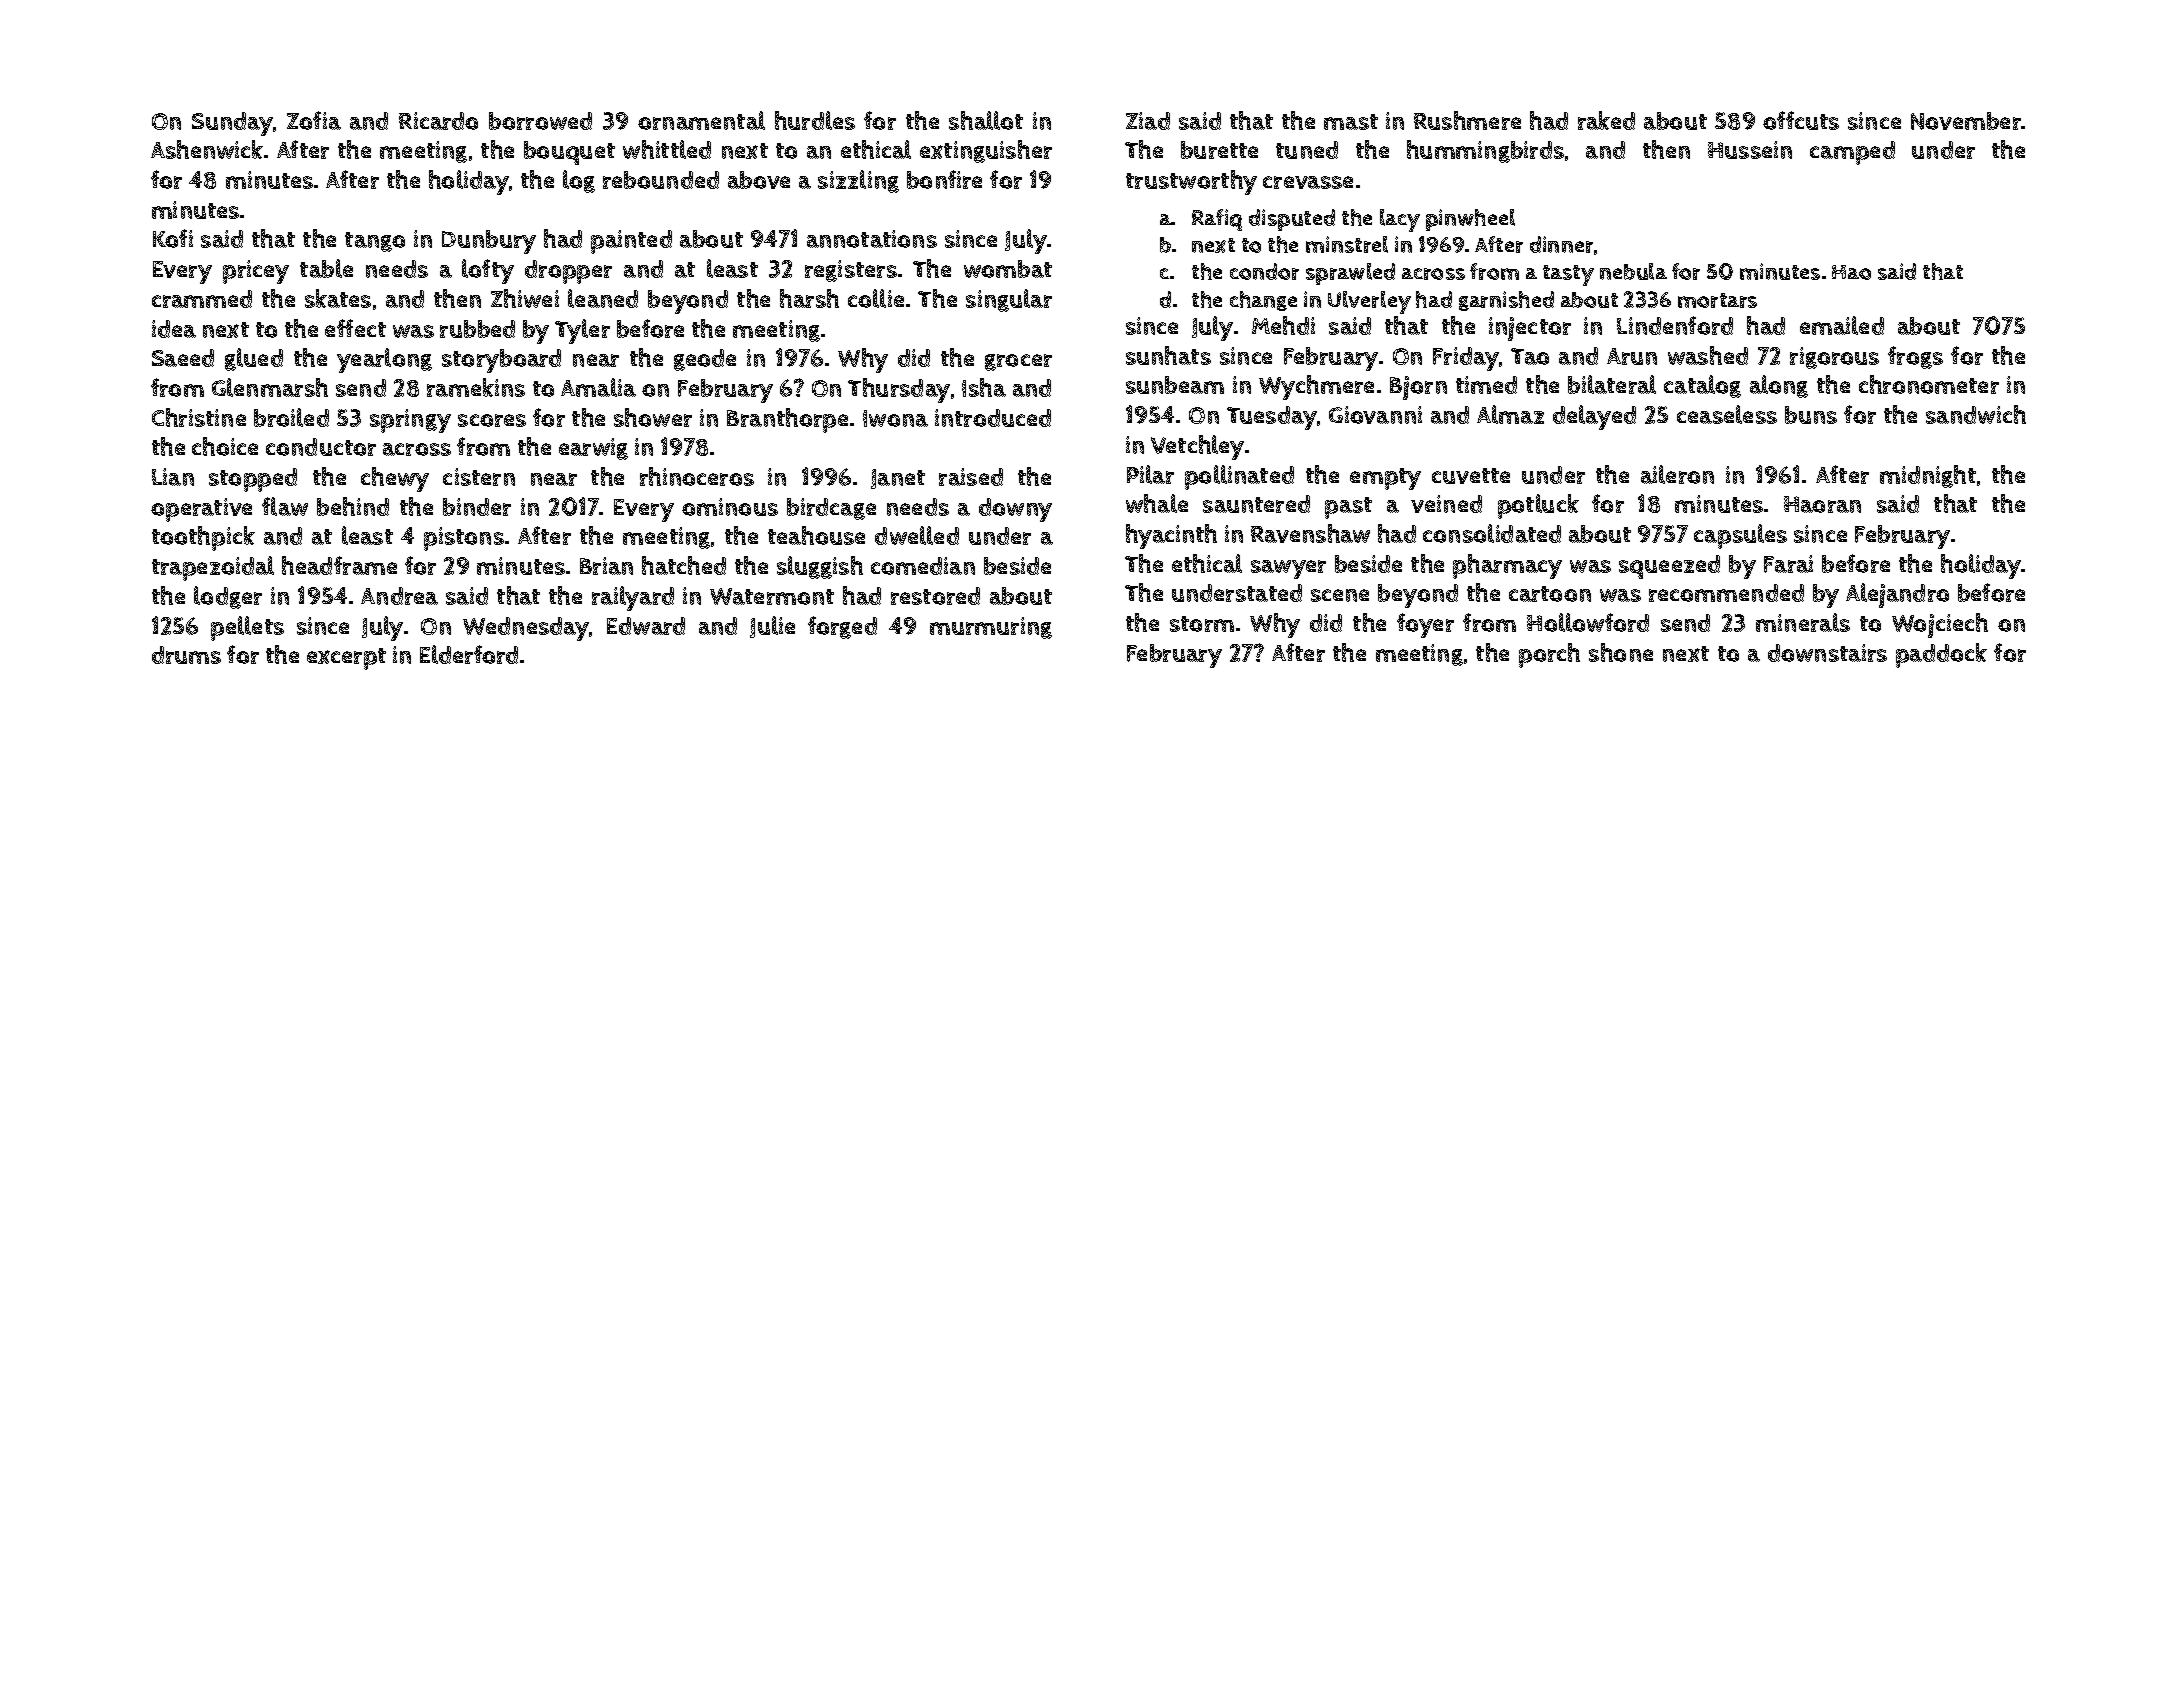 Image resolution: width=2178 pixels, height=1683 pixels. Describe the element at coordinates (730, 507) in the document. I see `ominous` at that location.
